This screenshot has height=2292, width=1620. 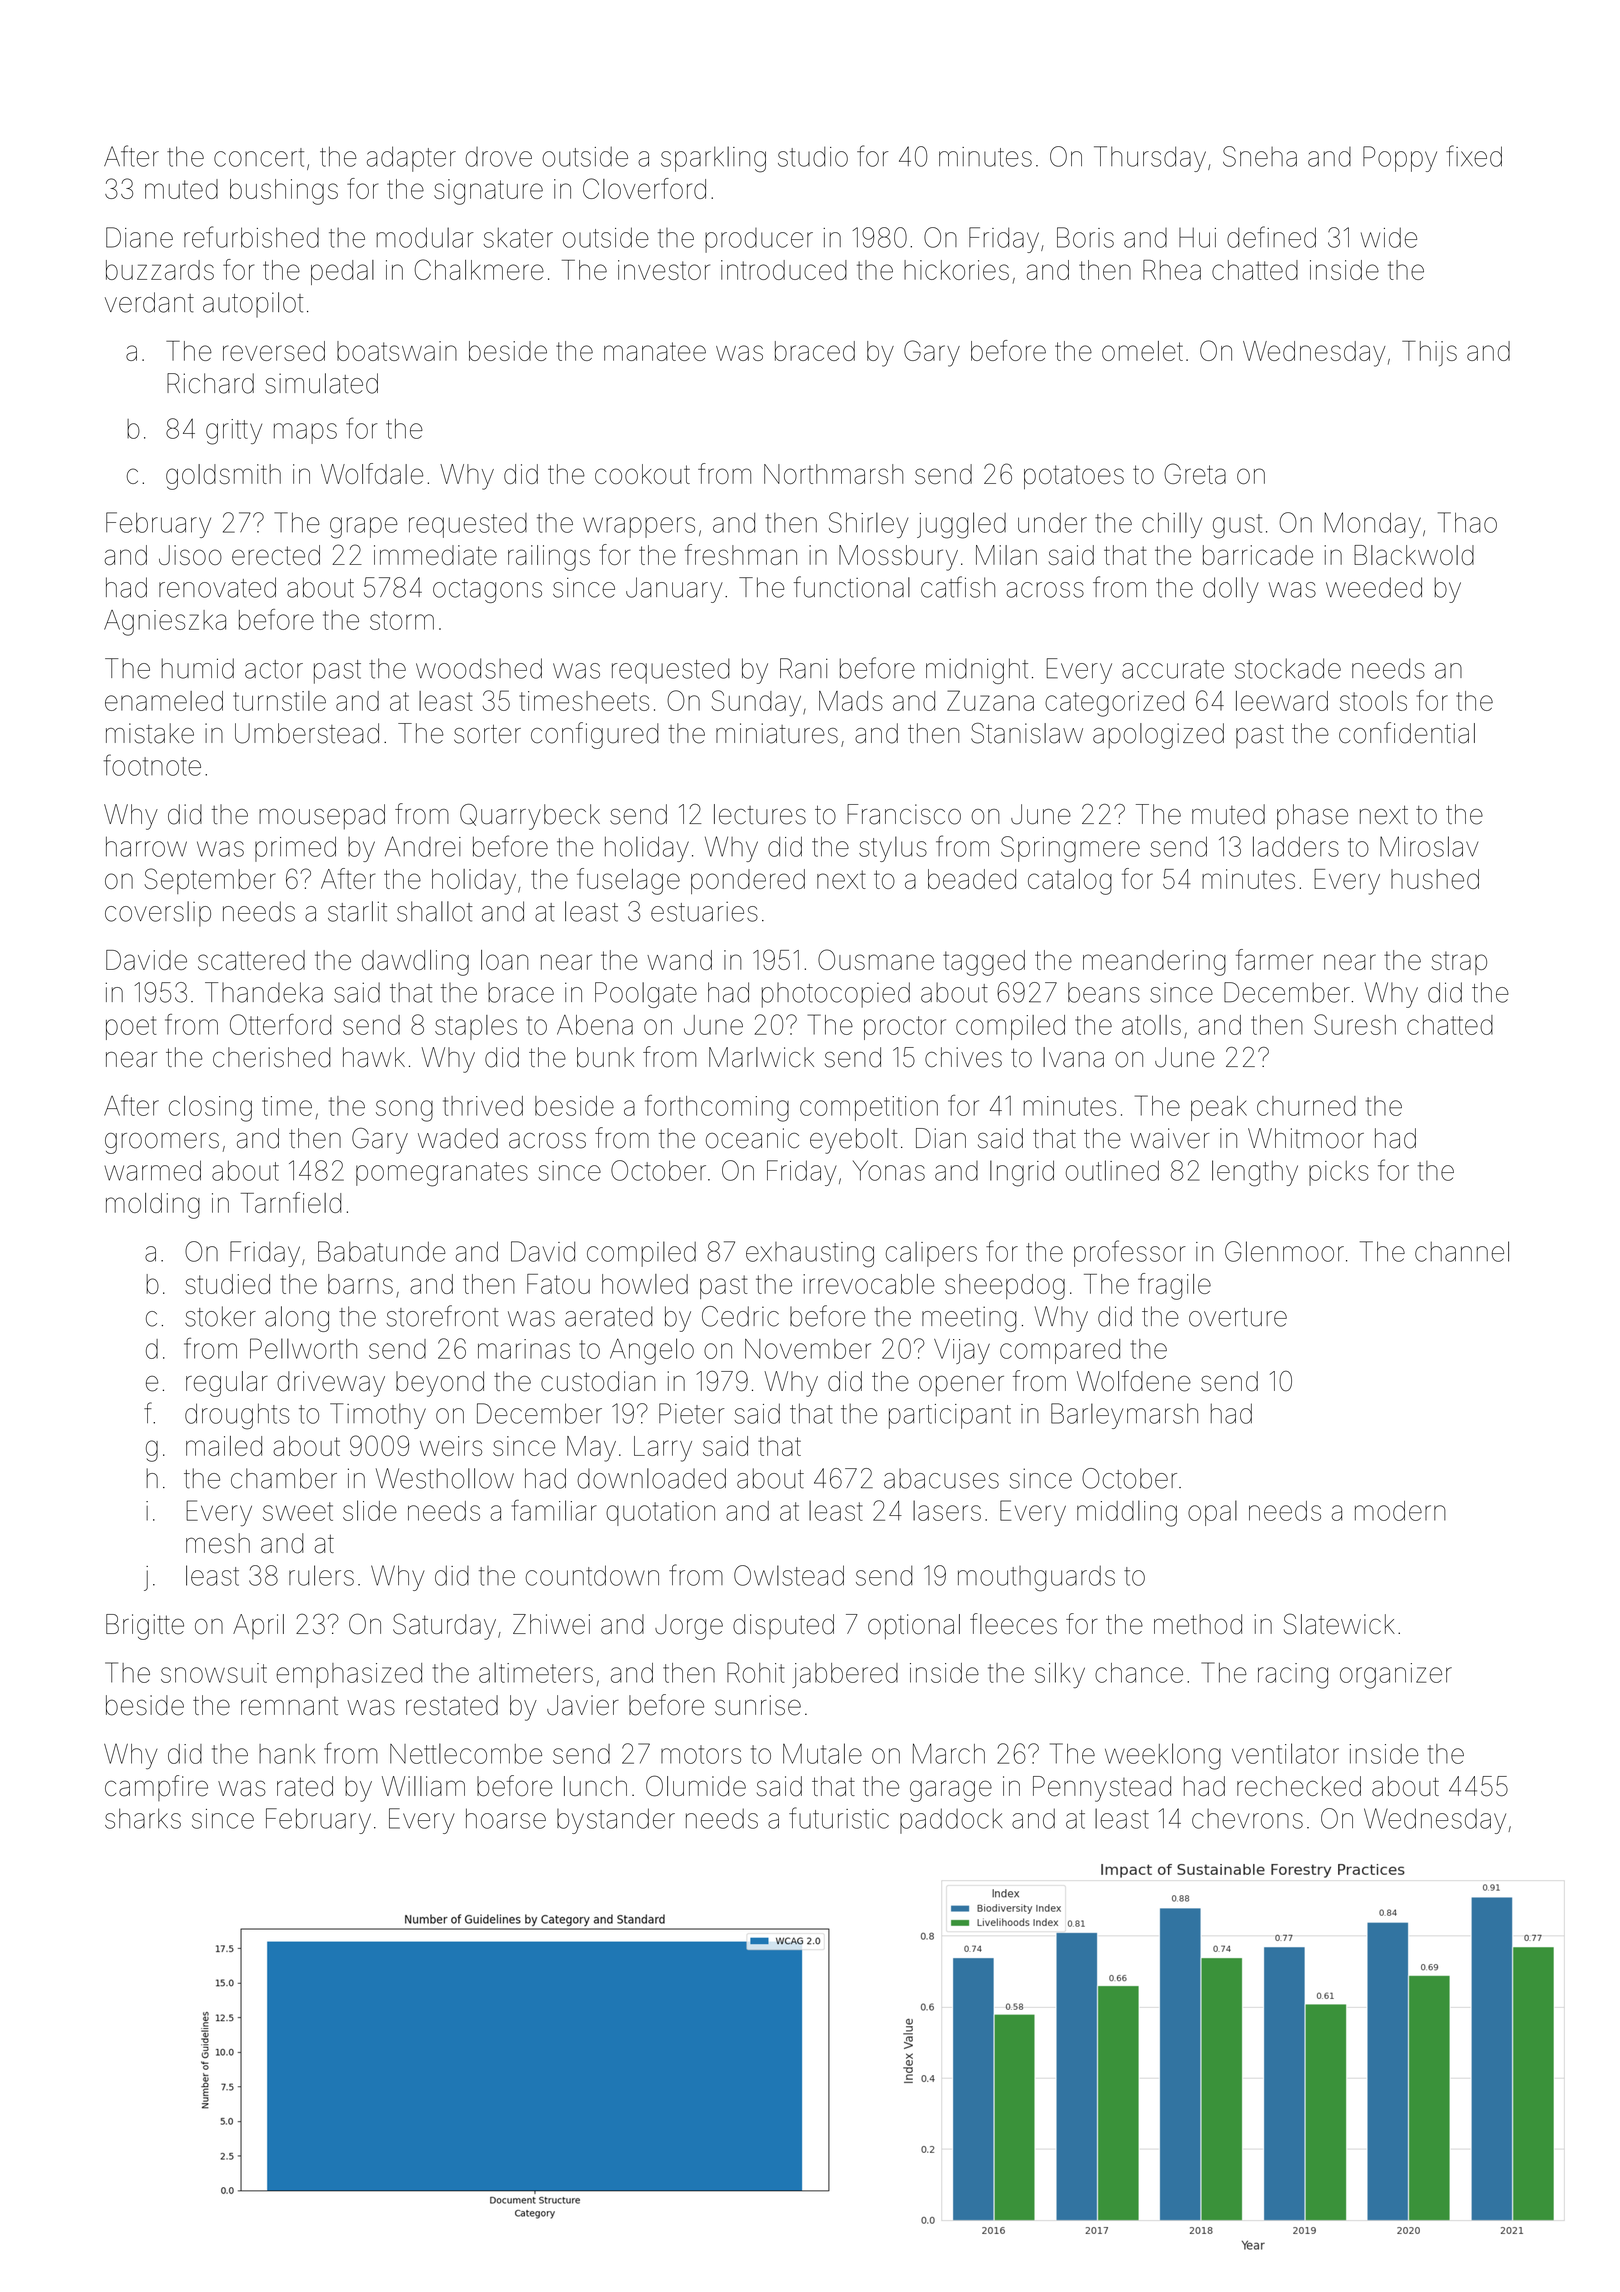 I want to click on harrow, so click(x=146, y=847).
